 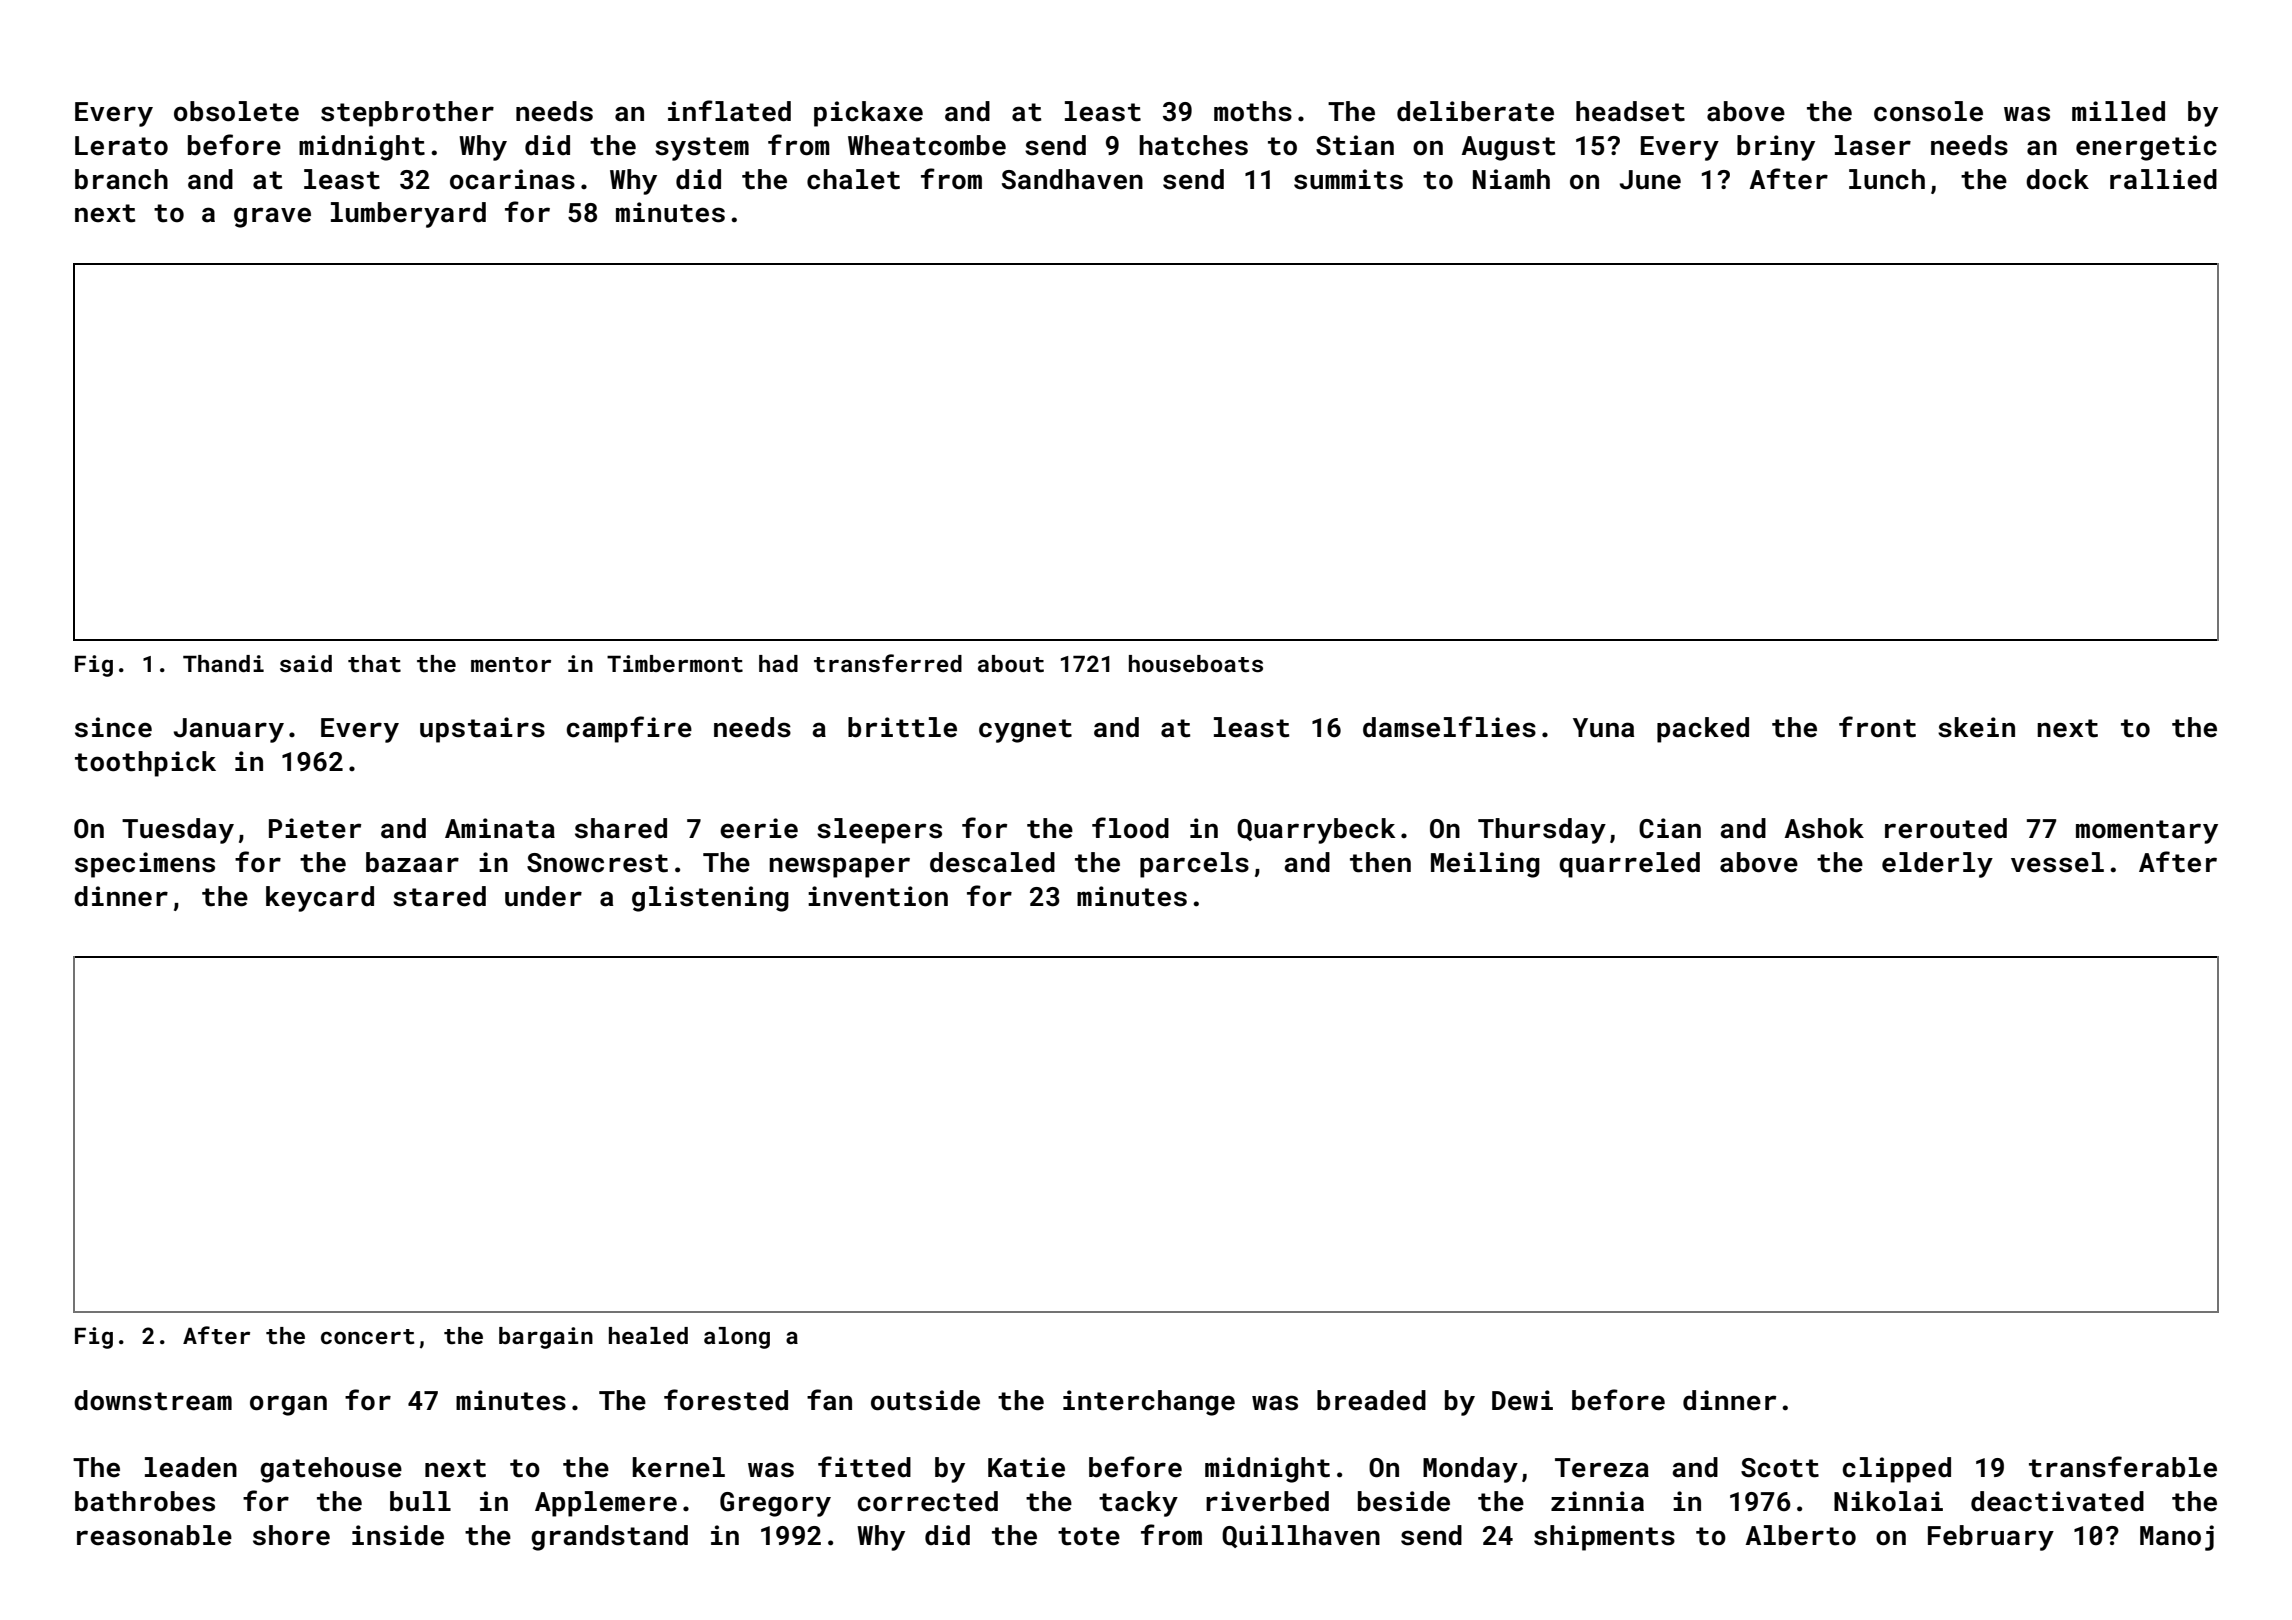 What do you see at coordinates (1026, 1467) in the page?
I see `Katie` at bounding box center [1026, 1467].
